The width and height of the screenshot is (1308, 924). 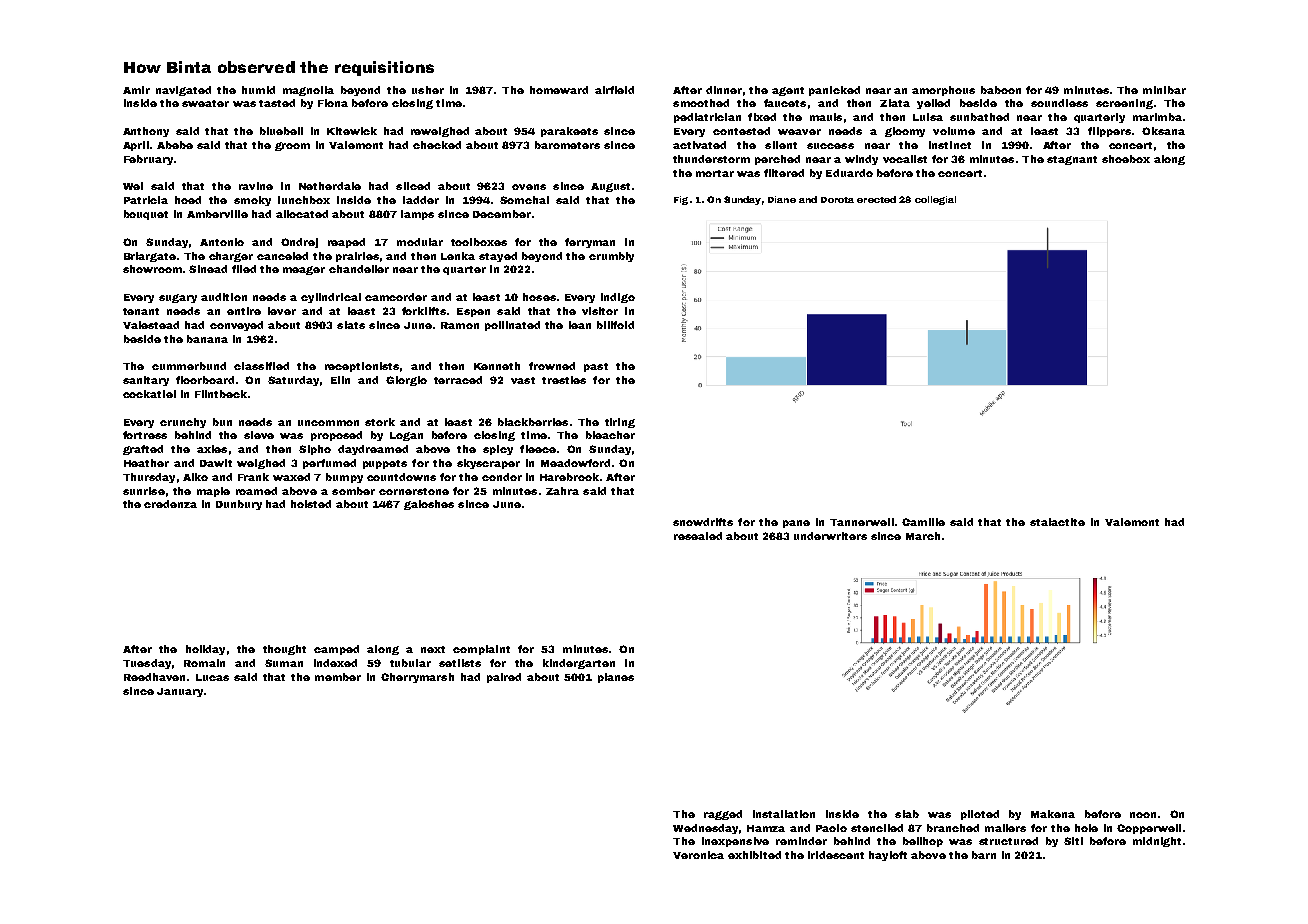 What do you see at coordinates (429, 505) in the screenshot?
I see `galoshes` at bounding box center [429, 505].
